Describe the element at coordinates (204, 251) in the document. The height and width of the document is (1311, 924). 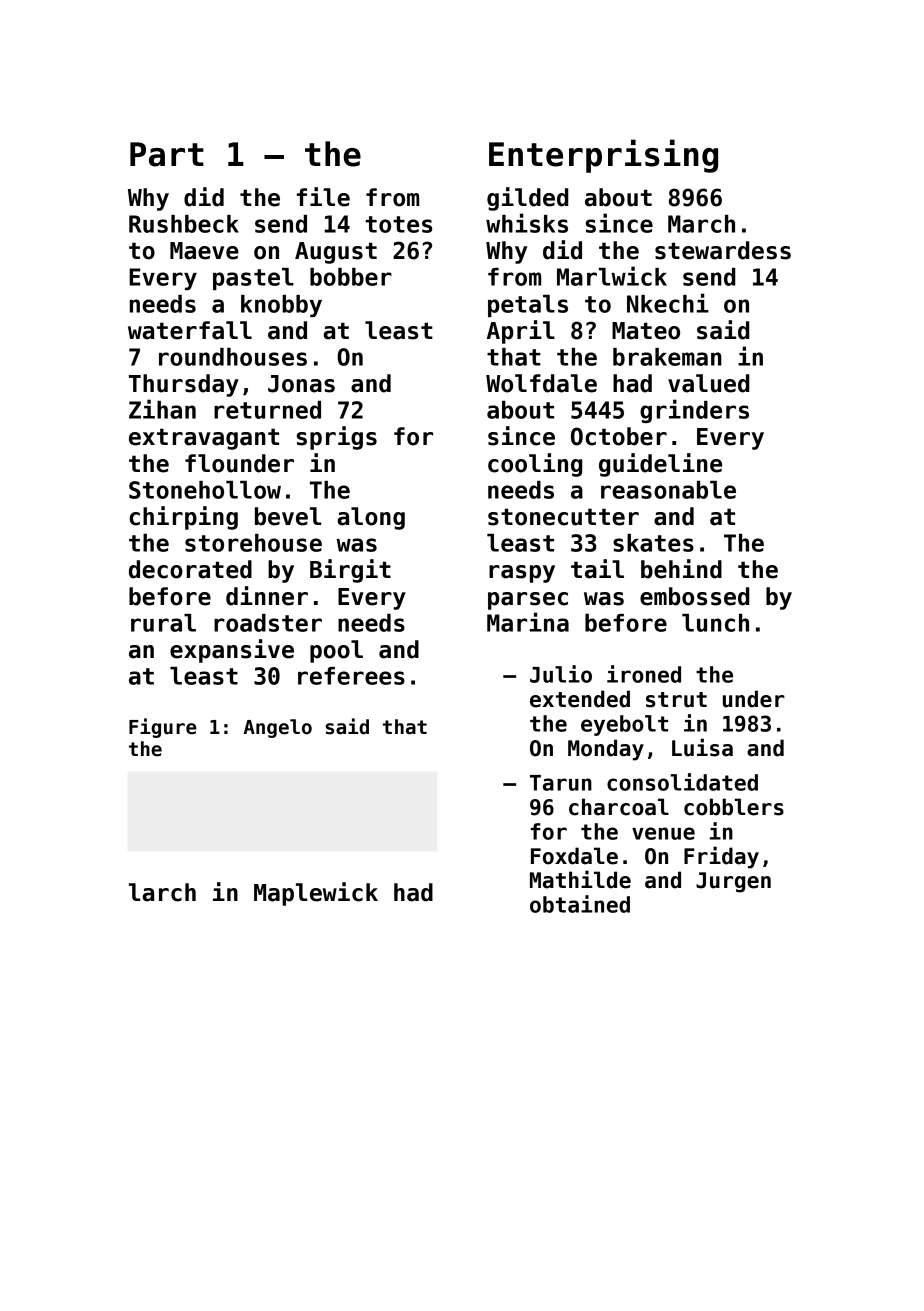
I see `Maeve` at that location.
